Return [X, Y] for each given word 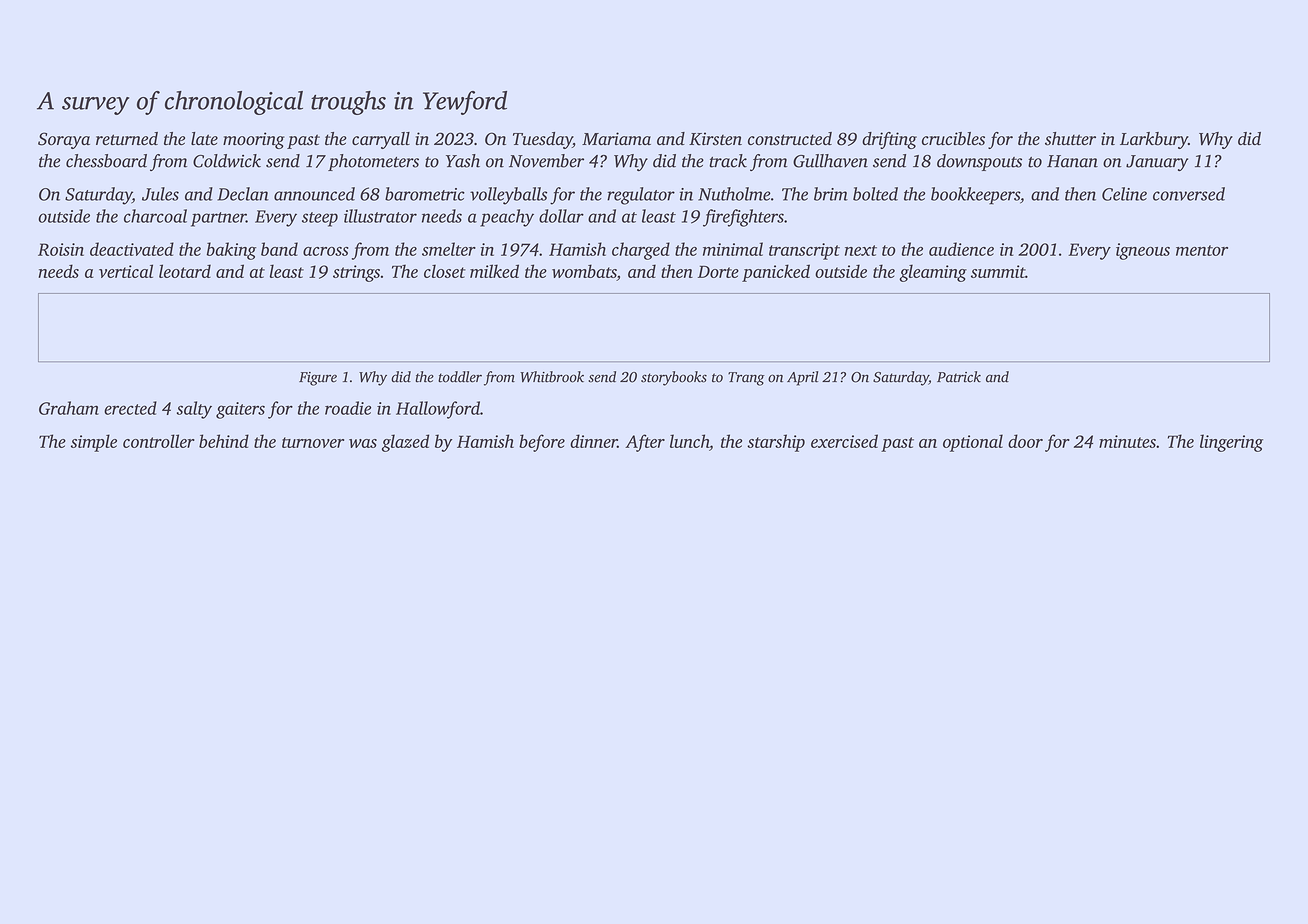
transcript [804, 251]
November [546, 161]
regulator [641, 196]
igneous [1143, 251]
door [1025, 441]
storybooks [674, 378]
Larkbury [1154, 140]
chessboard [106, 161]
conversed [1189, 194]
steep [320, 219]
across [326, 251]
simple [94, 443]
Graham [69, 408]
